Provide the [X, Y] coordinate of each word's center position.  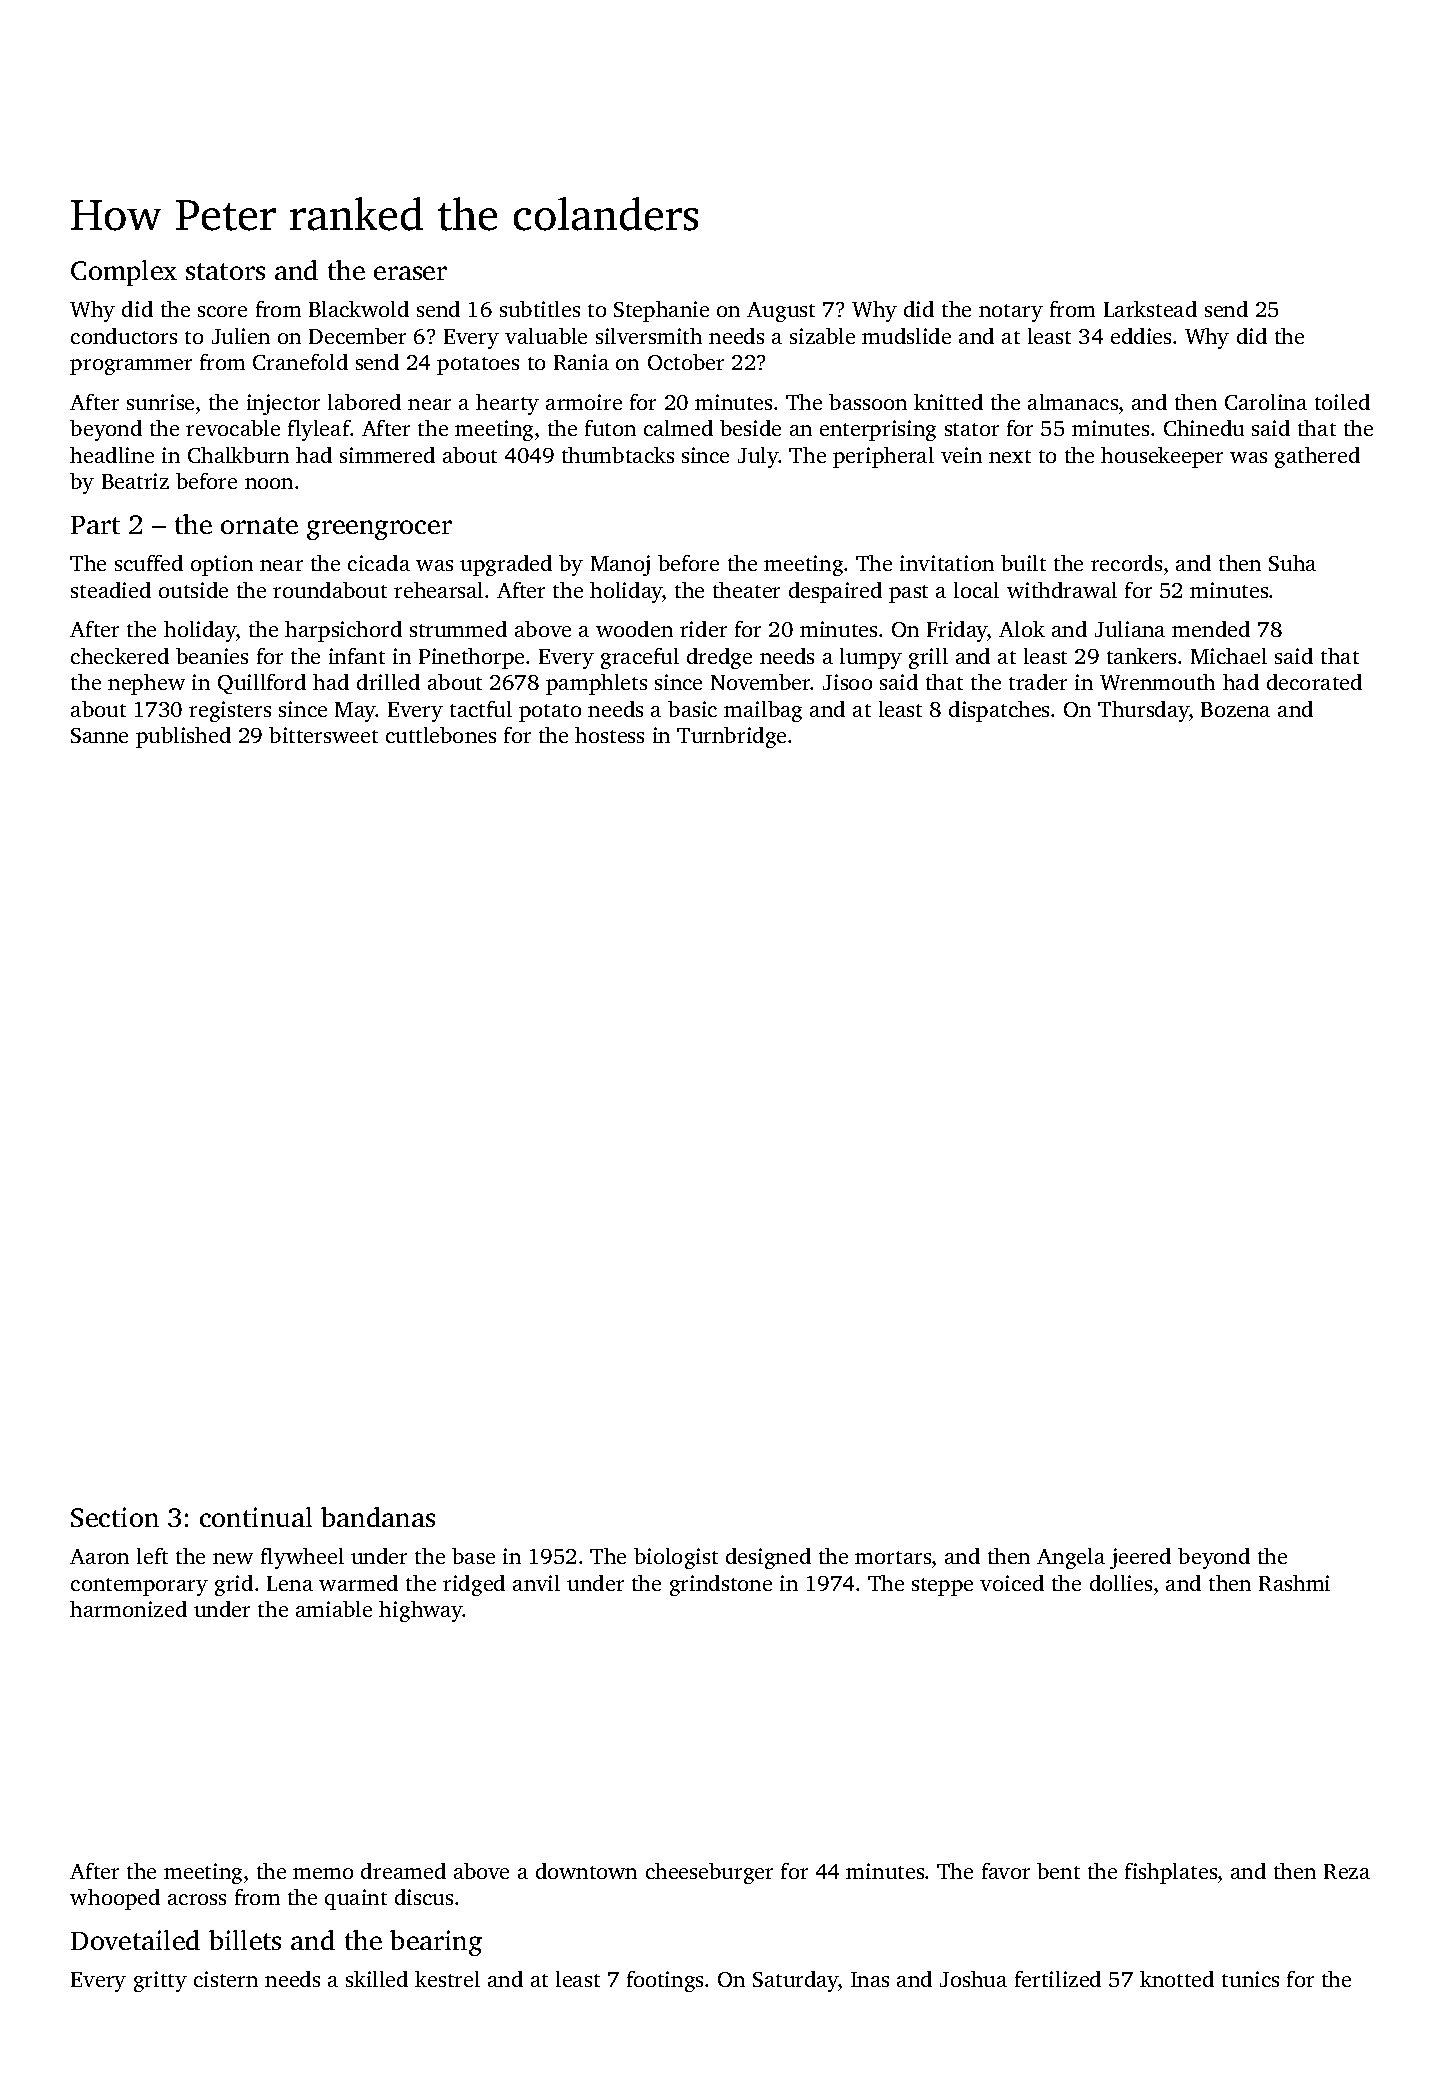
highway [421, 1611]
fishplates [1171, 1873]
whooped [115, 1899]
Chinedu [1204, 428]
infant [357, 656]
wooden [634, 629]
